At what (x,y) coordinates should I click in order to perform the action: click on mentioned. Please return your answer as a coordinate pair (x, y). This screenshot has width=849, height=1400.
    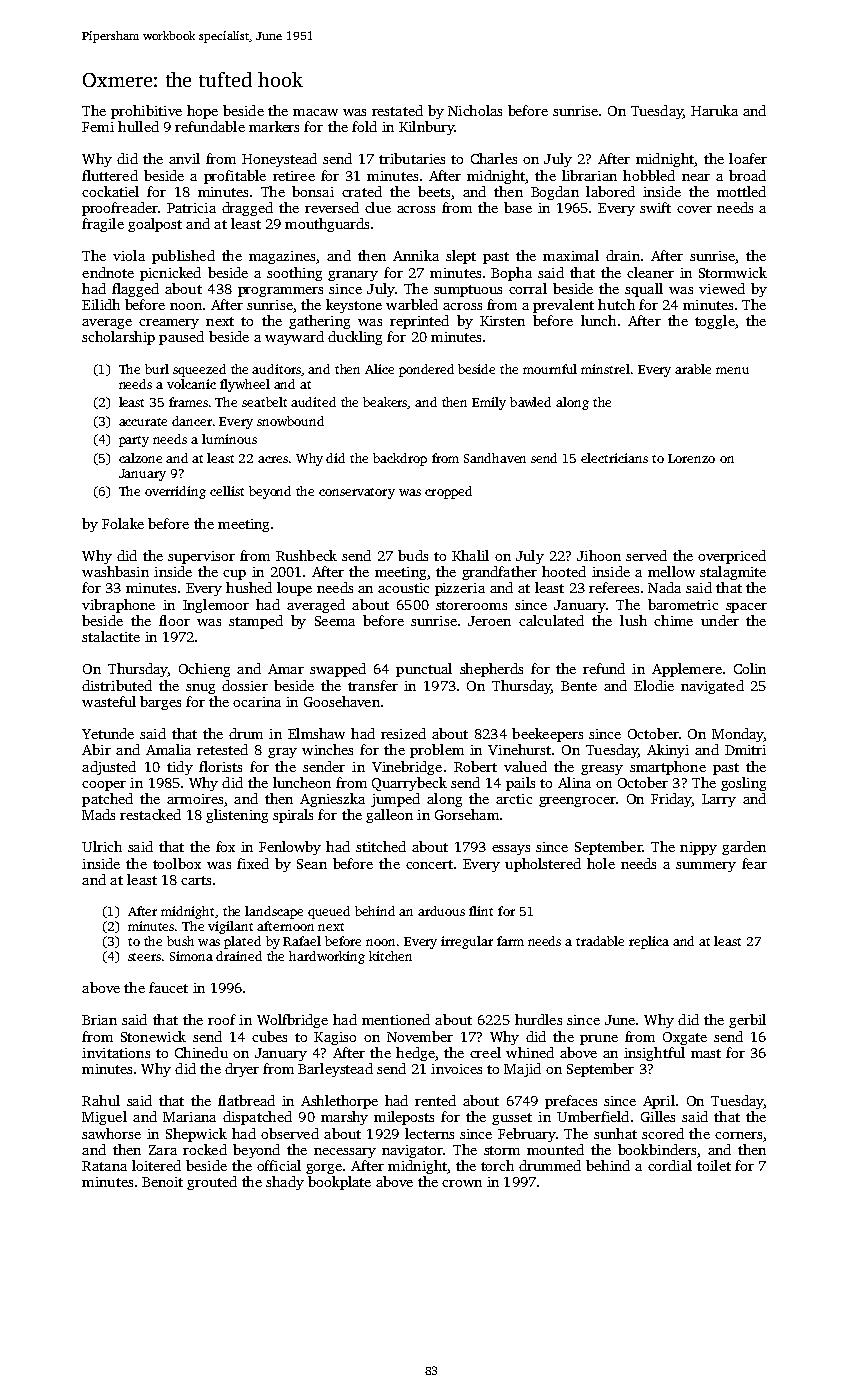
    Looking at the image, I should click on (396, 1019).
